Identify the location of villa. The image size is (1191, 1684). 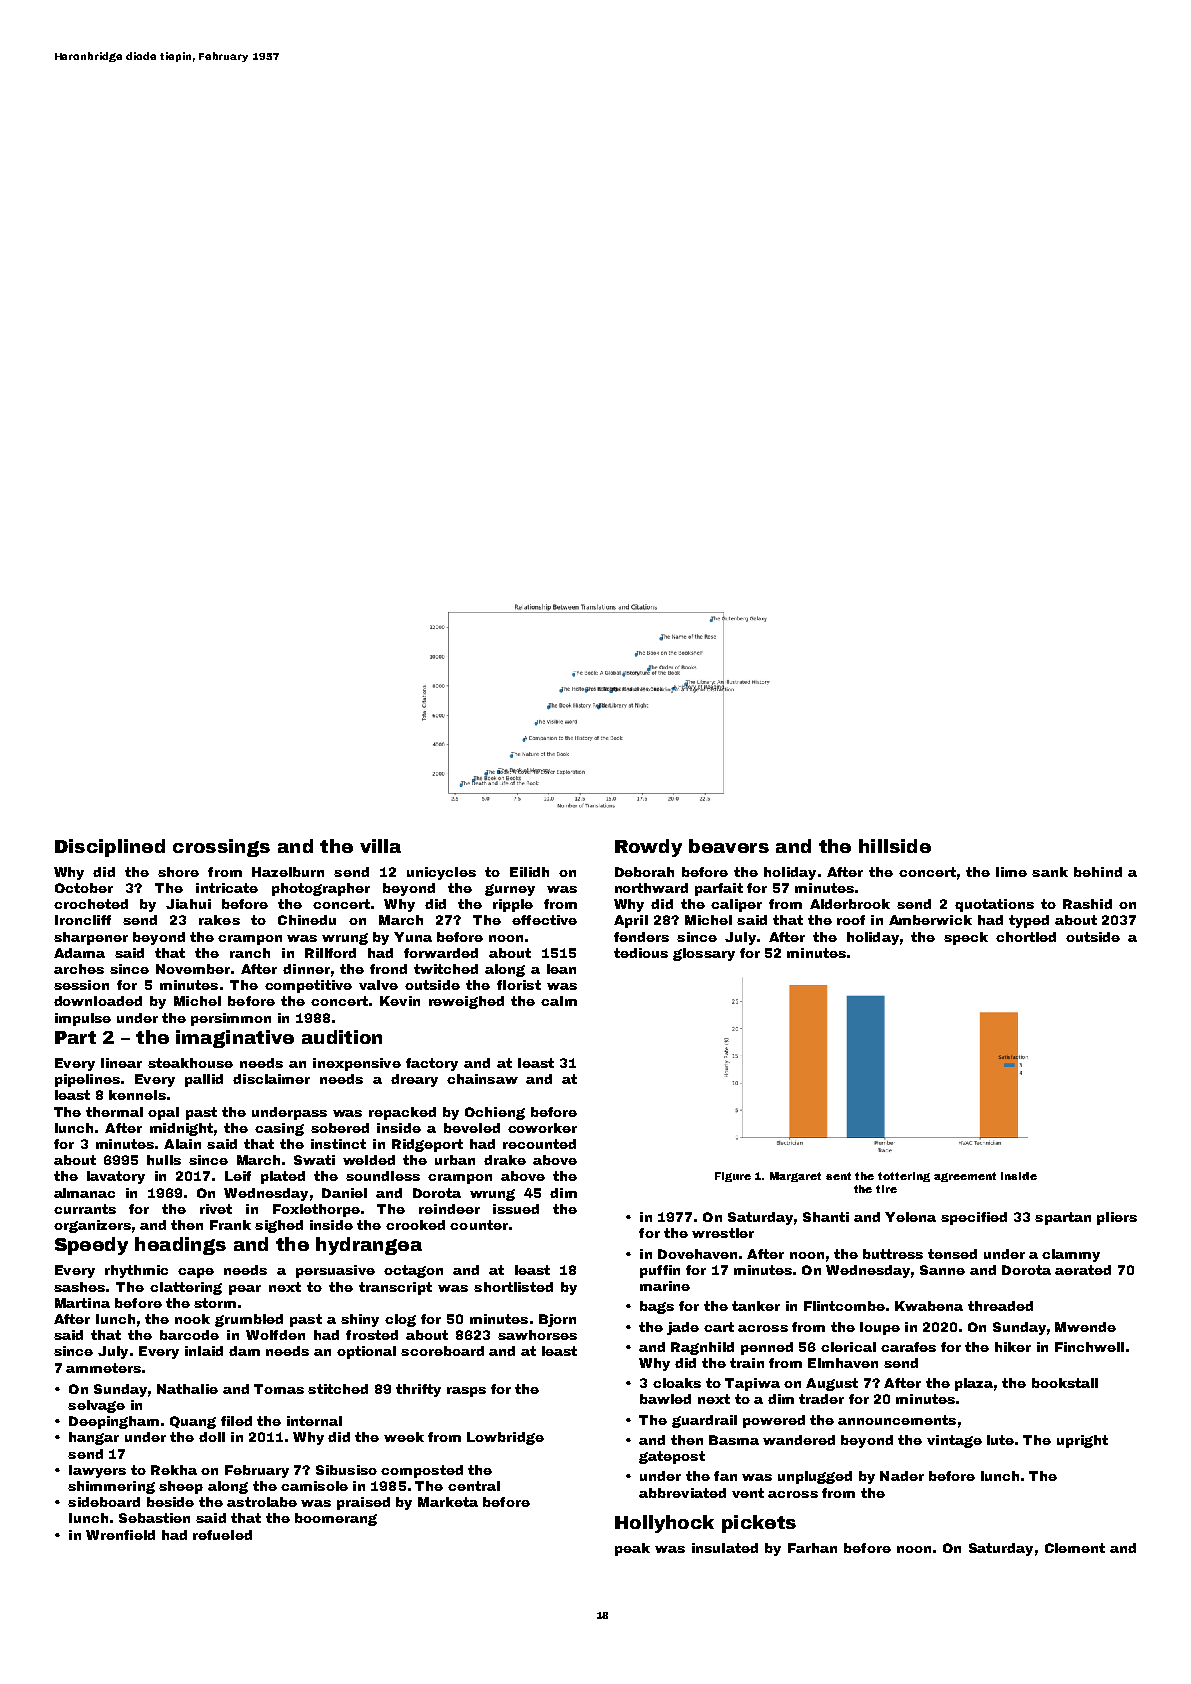
(380, 846).
